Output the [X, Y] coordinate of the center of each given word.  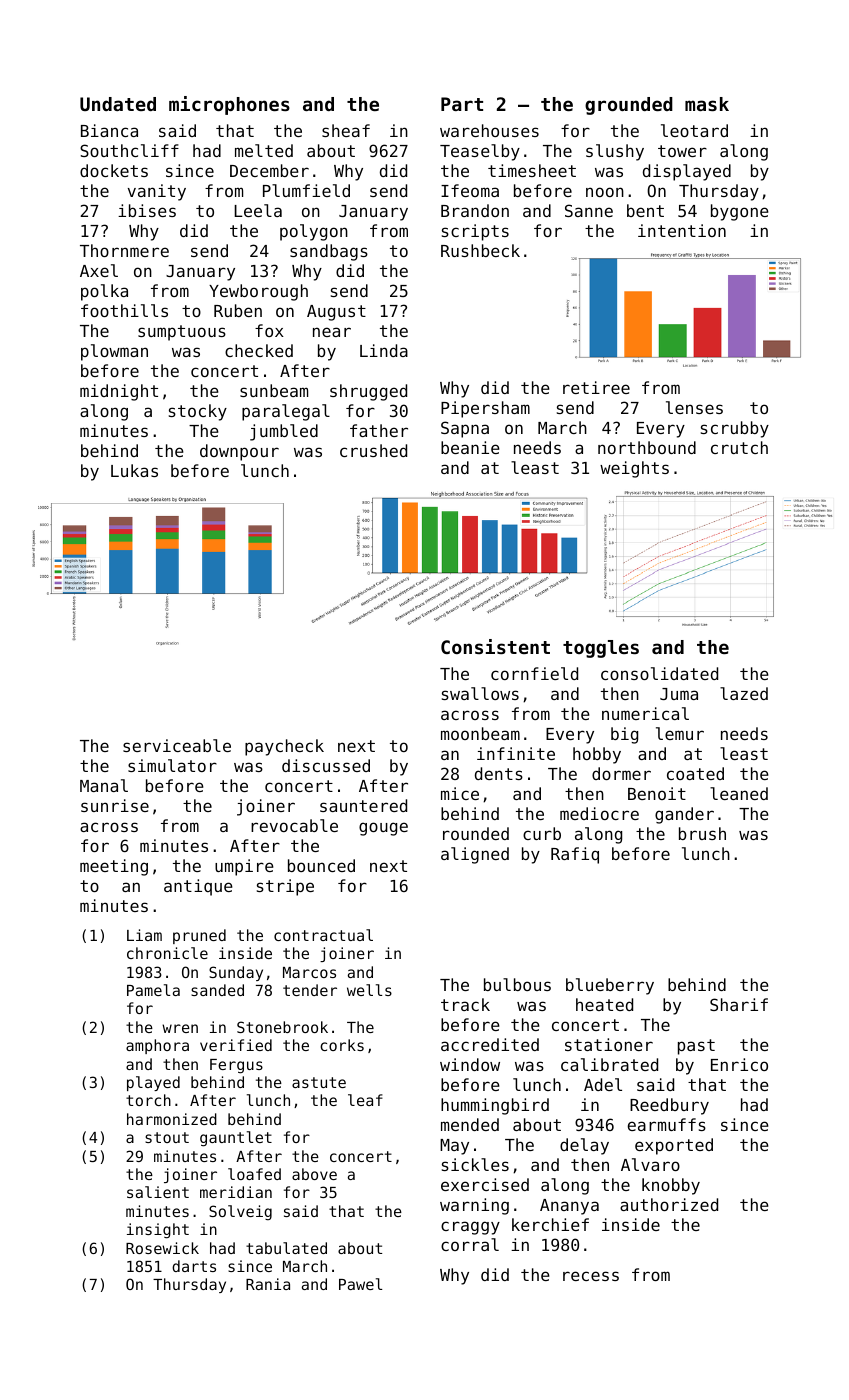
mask [707, 104]
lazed [744, 693]
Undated [118, 104]
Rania [268, 1284]
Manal [104, 785]
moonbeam [480, 733]
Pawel [360, 1284]
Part [462, 104]
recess [591, 1276]
